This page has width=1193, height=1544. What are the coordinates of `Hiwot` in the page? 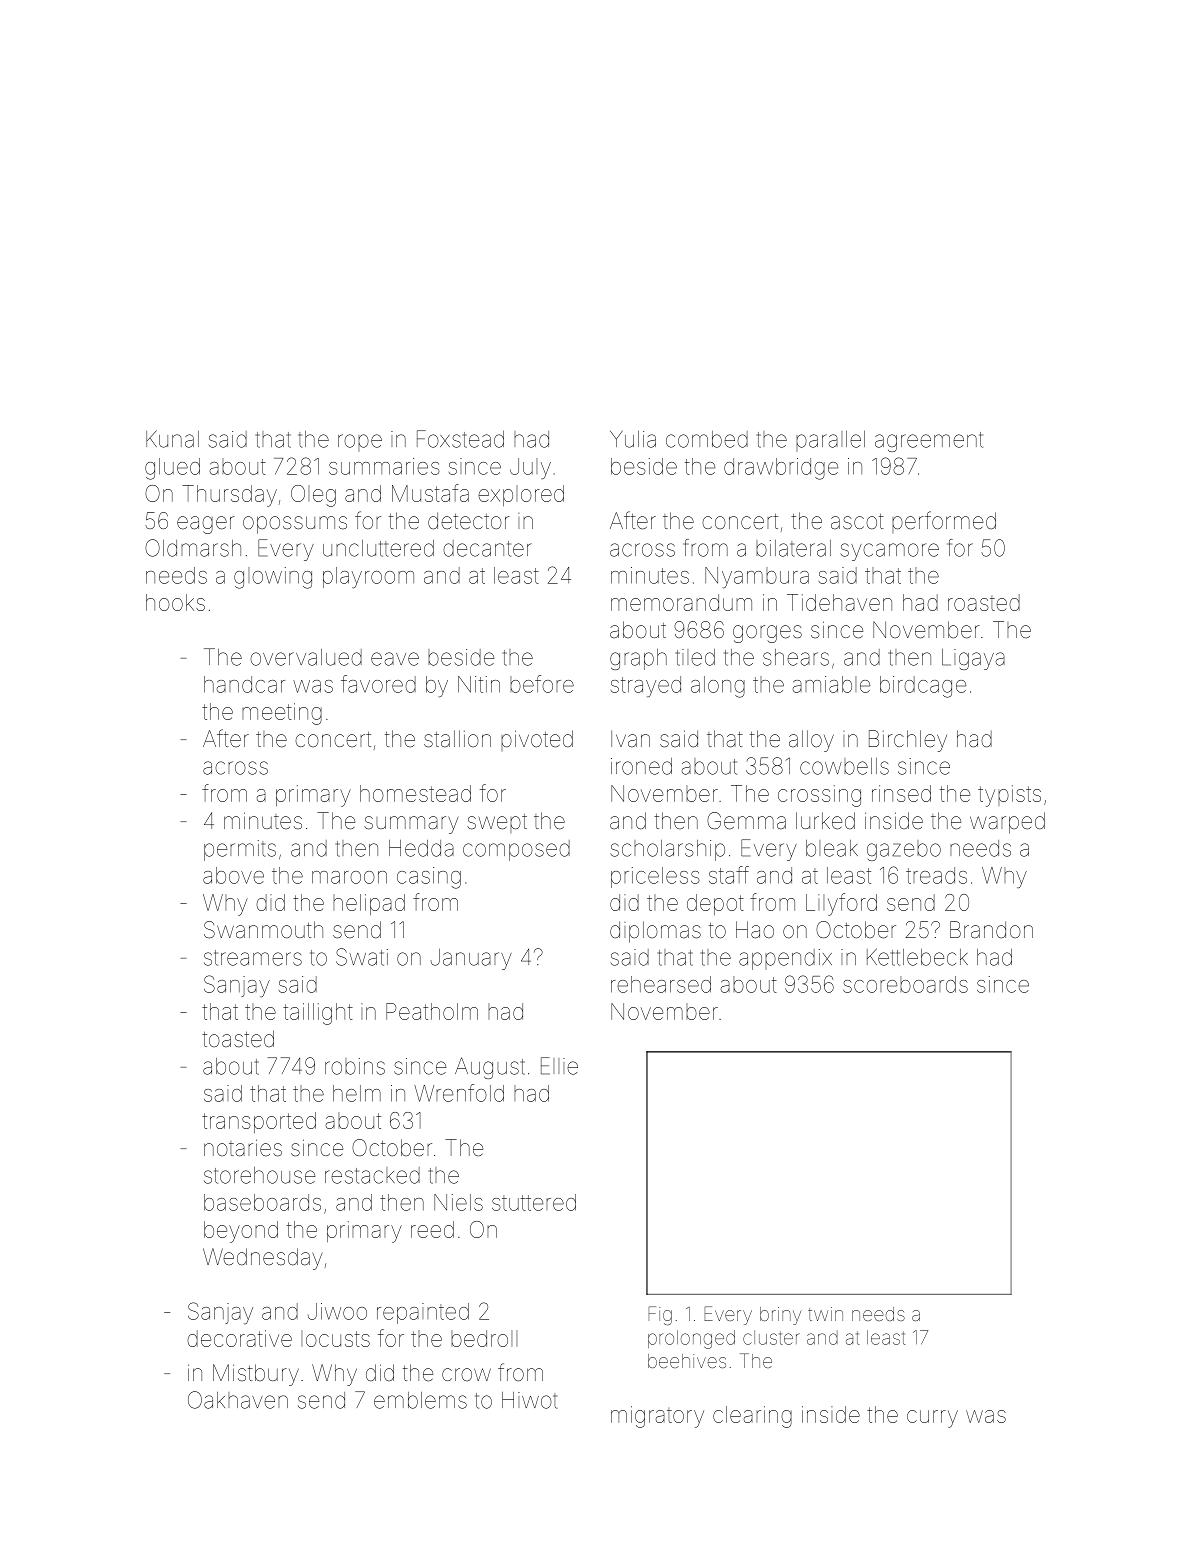 It's located at (529, 1400).
